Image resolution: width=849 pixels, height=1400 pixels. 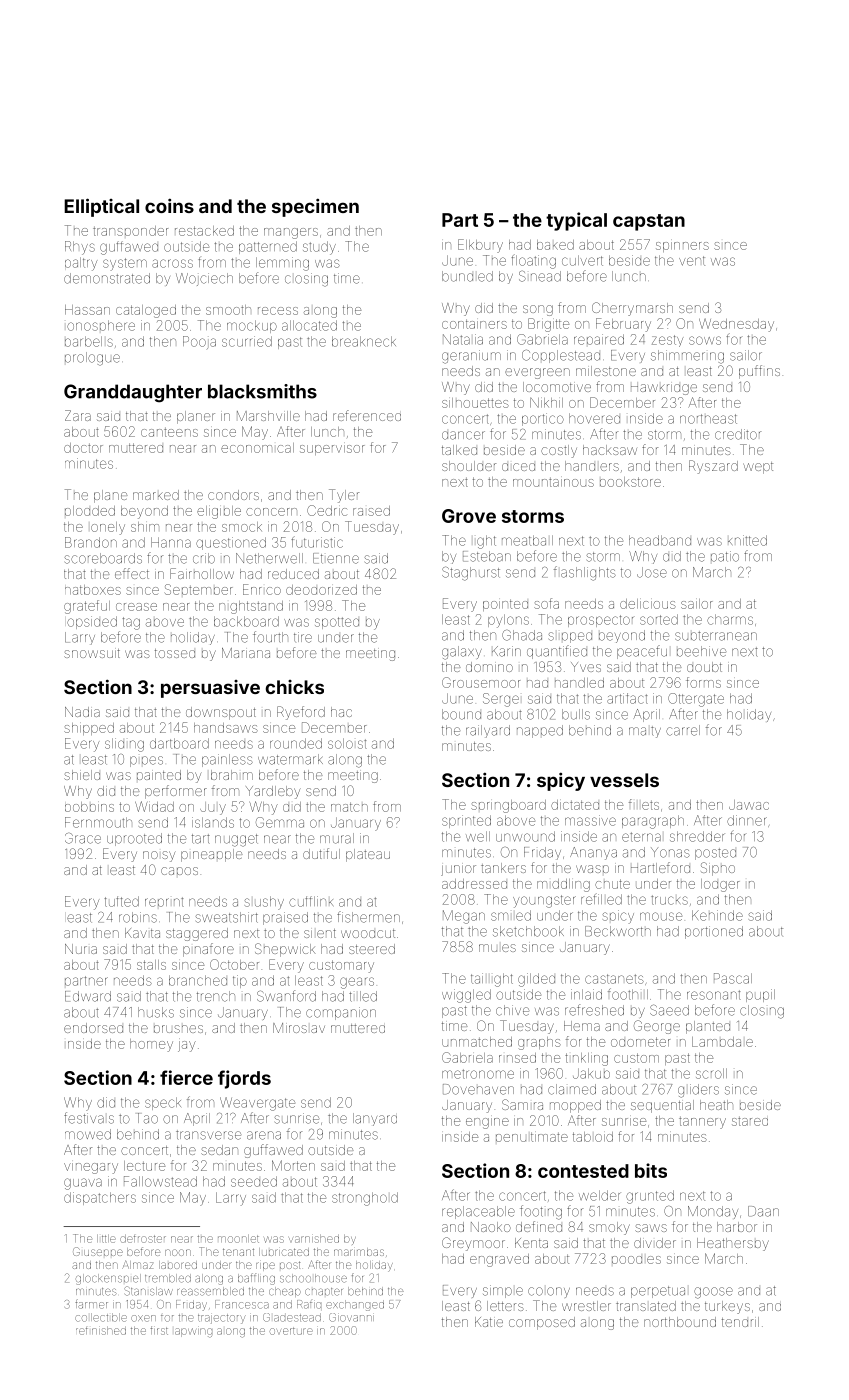 I want to click on scroll, so click(x=711, y=1073).
